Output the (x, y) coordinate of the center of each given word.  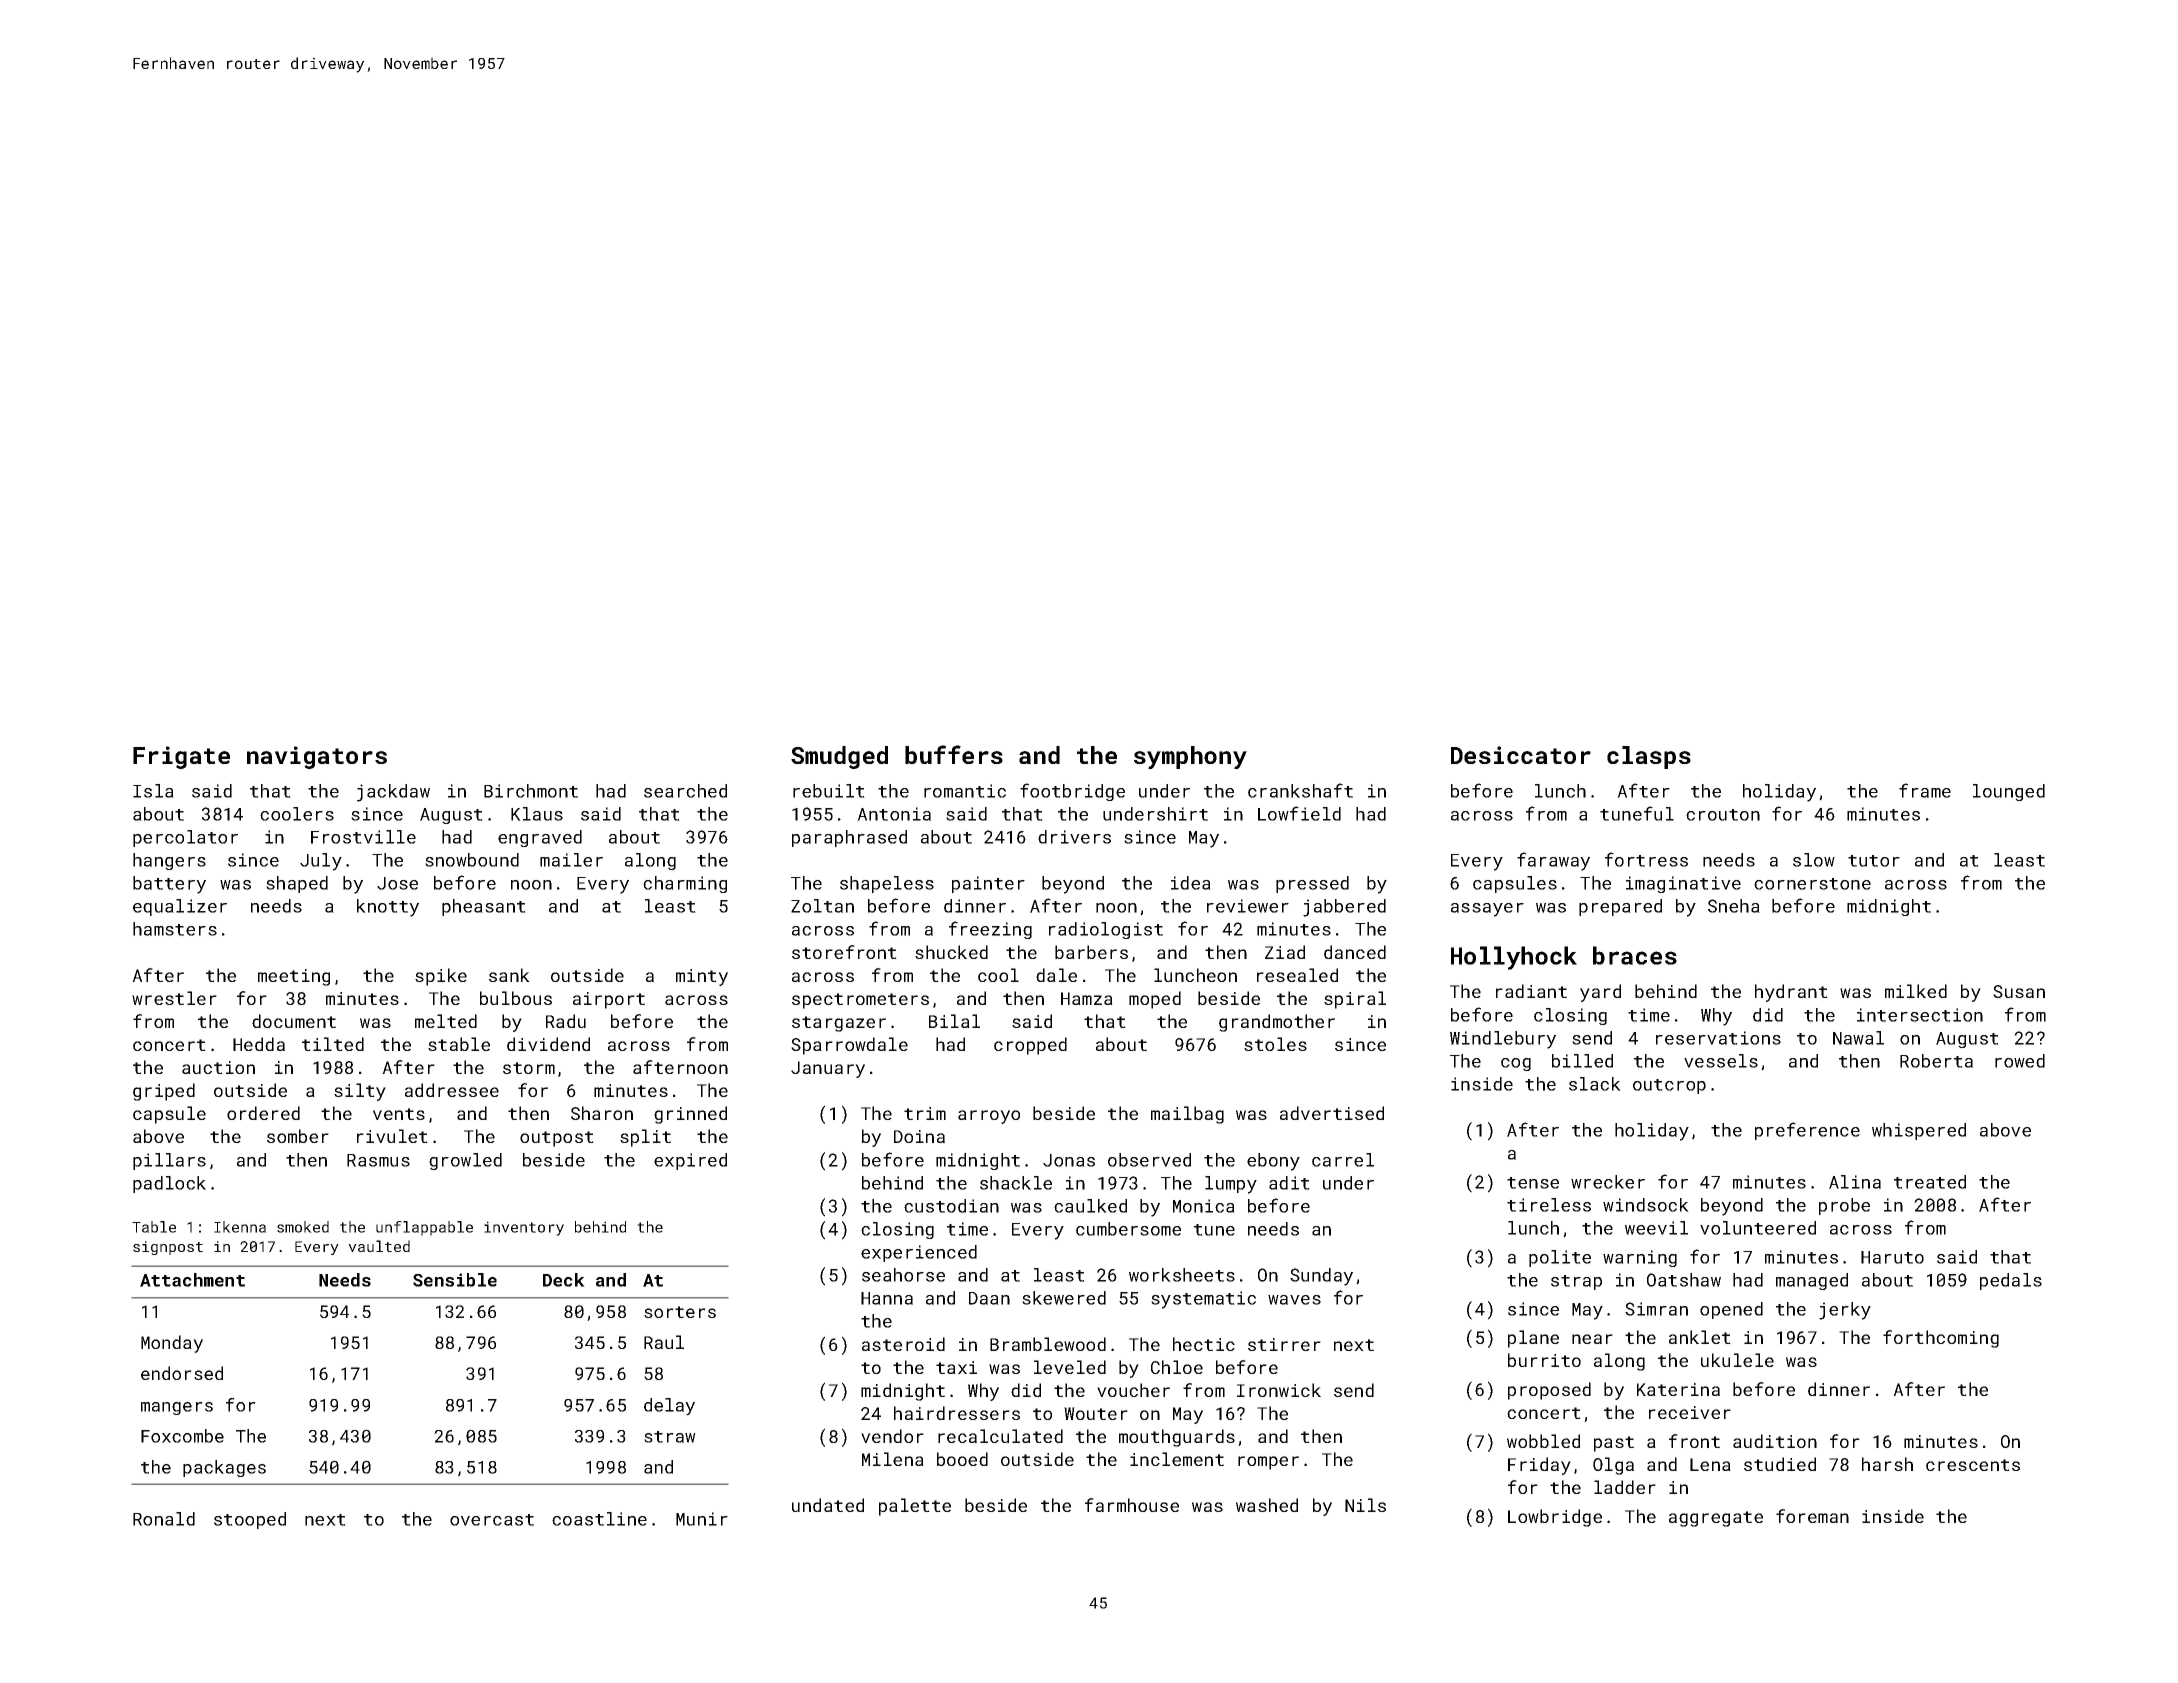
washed (1267, 1505)
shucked (951, 952)
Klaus (537, 814)
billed (1582, 1061)
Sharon (602, 1113)
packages (224, 1468)
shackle (1016, 1183)
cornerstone (1812, 884)
